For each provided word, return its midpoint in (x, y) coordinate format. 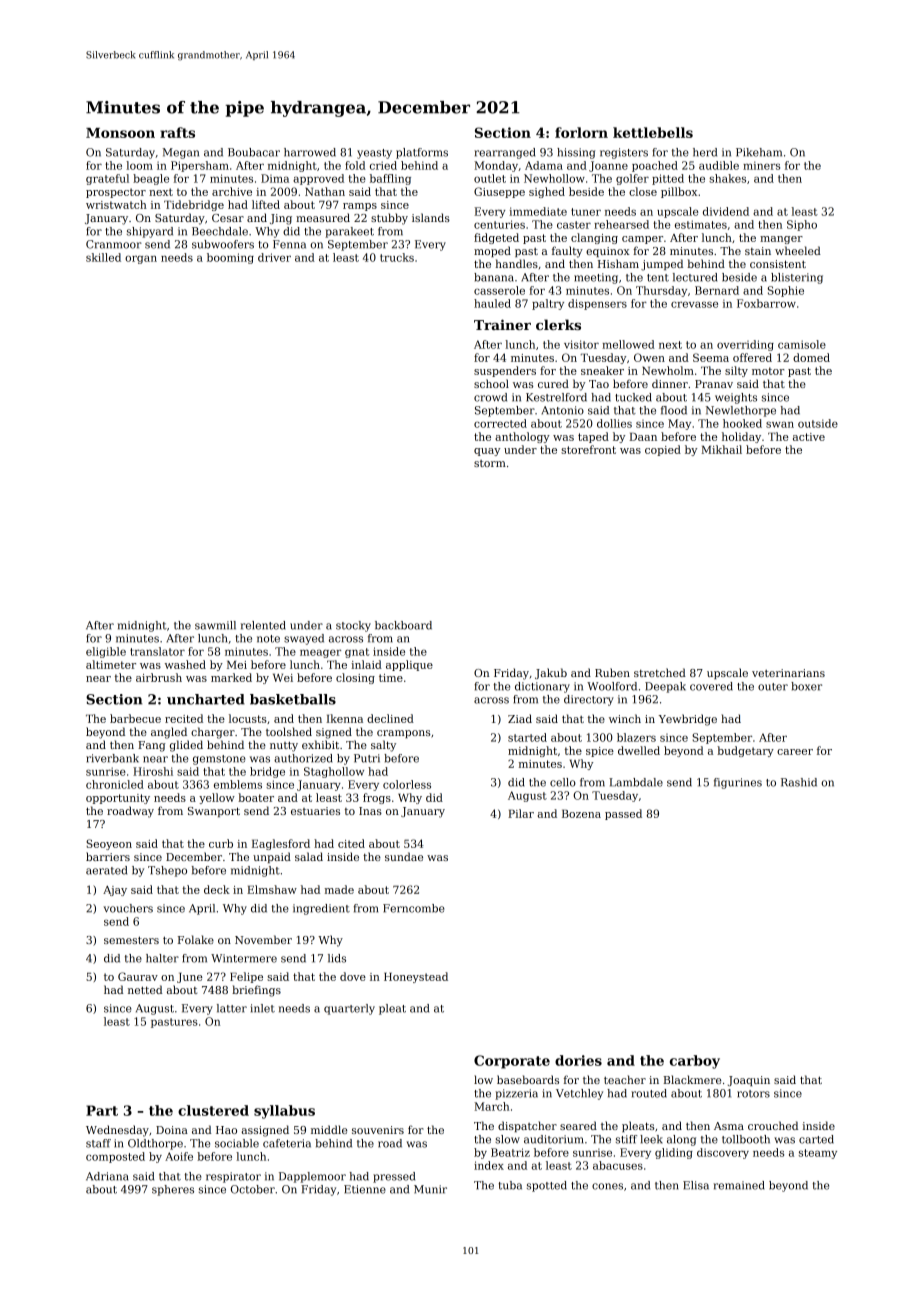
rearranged (504, 153)
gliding (674, 1153)
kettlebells (653, 132)
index (489, 1165)
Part (102, 1110)
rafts (177, 132)
